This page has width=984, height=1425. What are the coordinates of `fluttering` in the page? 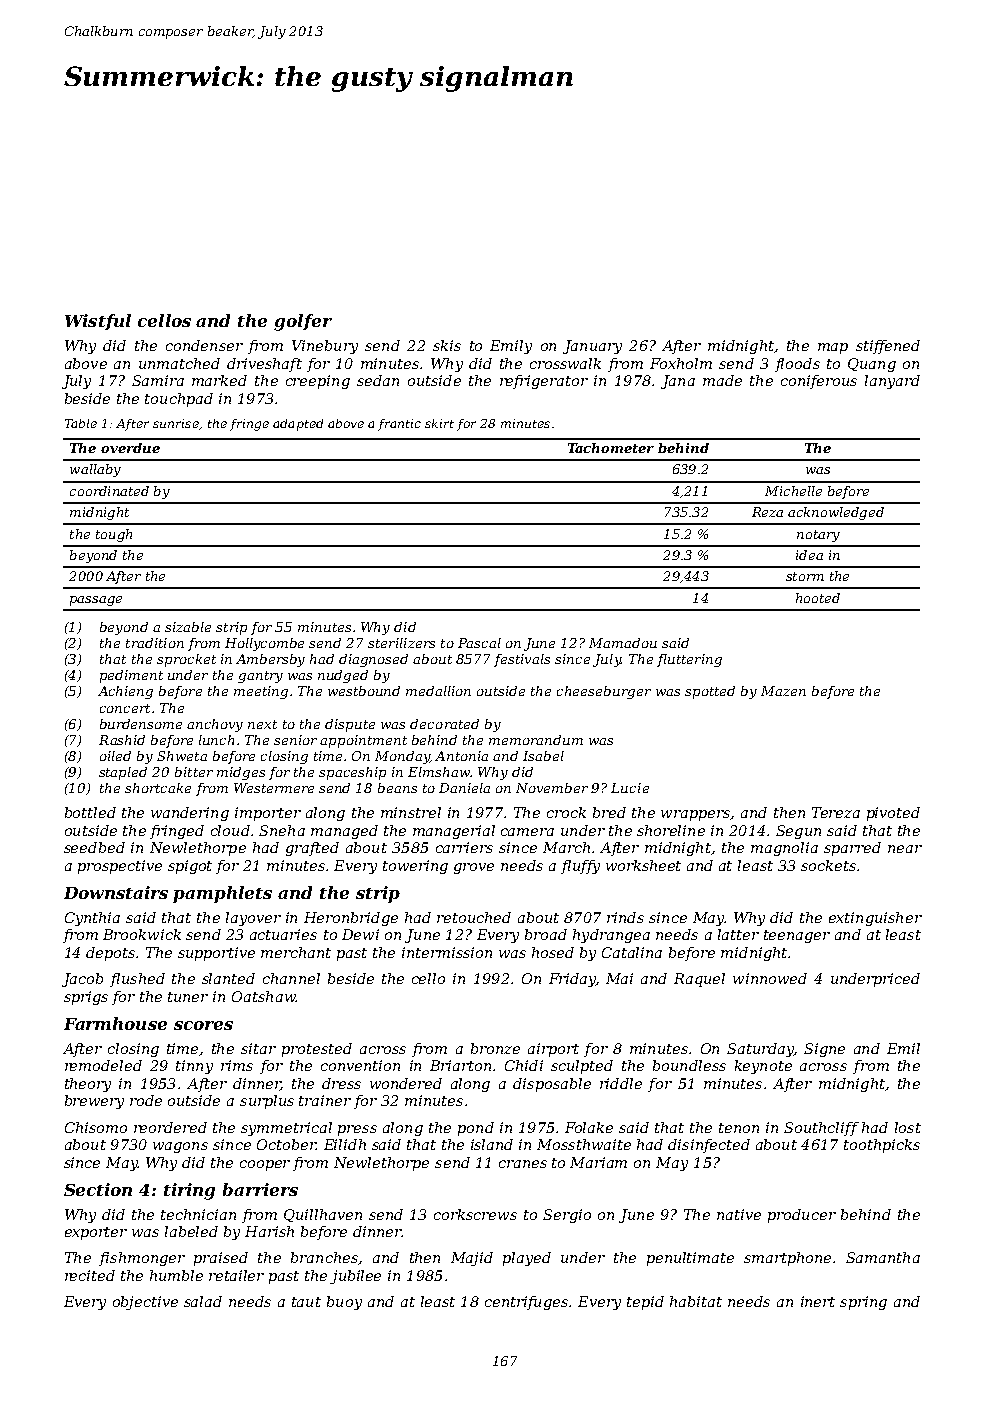 It's located at (689, 660).
